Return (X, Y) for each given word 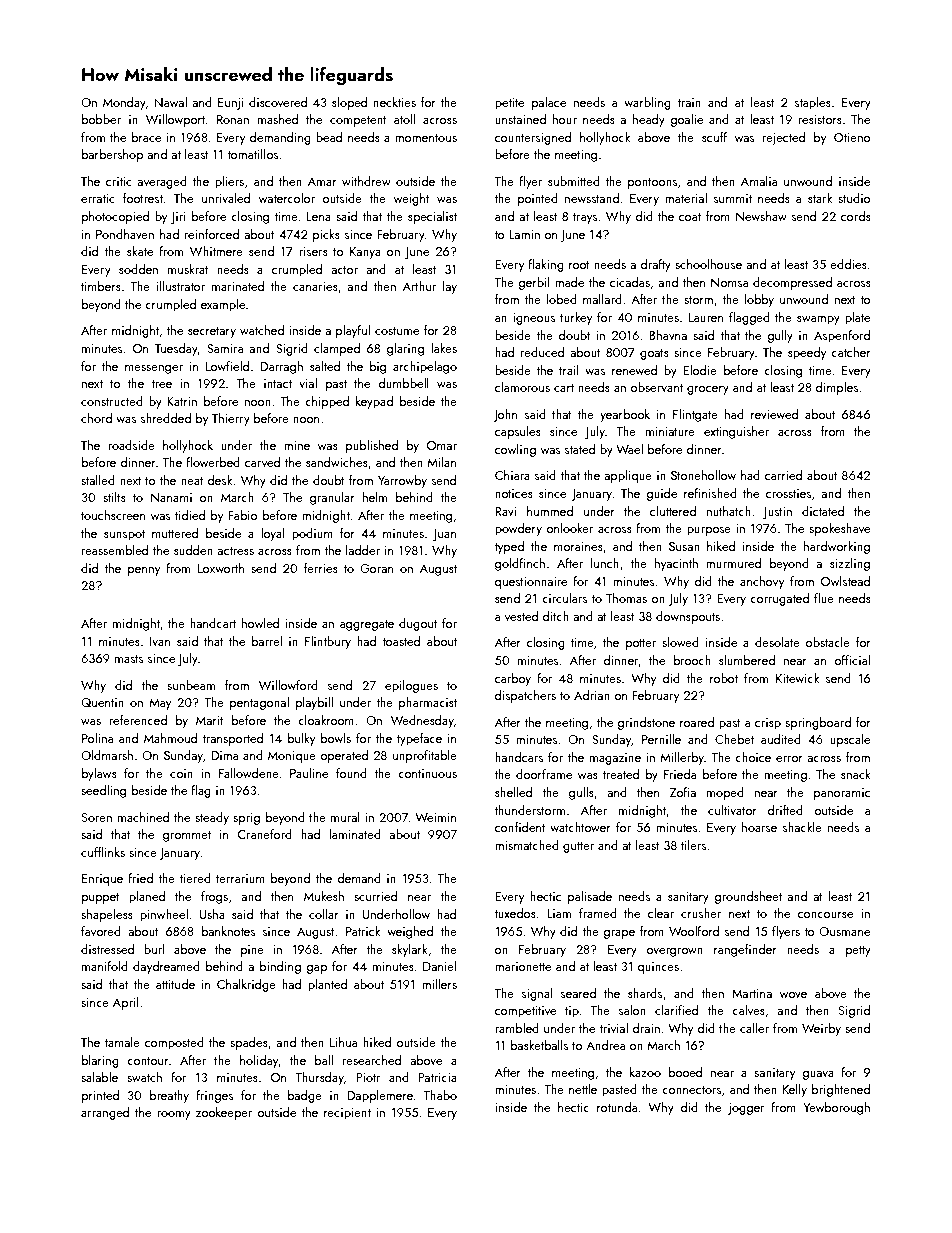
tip (572, 1012)
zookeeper (224, 1113)
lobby (759, 300)
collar (324, 914)
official (852, 660)
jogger (746, 1109)
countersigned (533, 138)
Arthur (419, 286)
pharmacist (428, 703)
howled (260, 623)
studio (854, 198)
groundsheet (748, 897)
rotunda (617, 1107)
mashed (278, 119)
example (223, 305)
